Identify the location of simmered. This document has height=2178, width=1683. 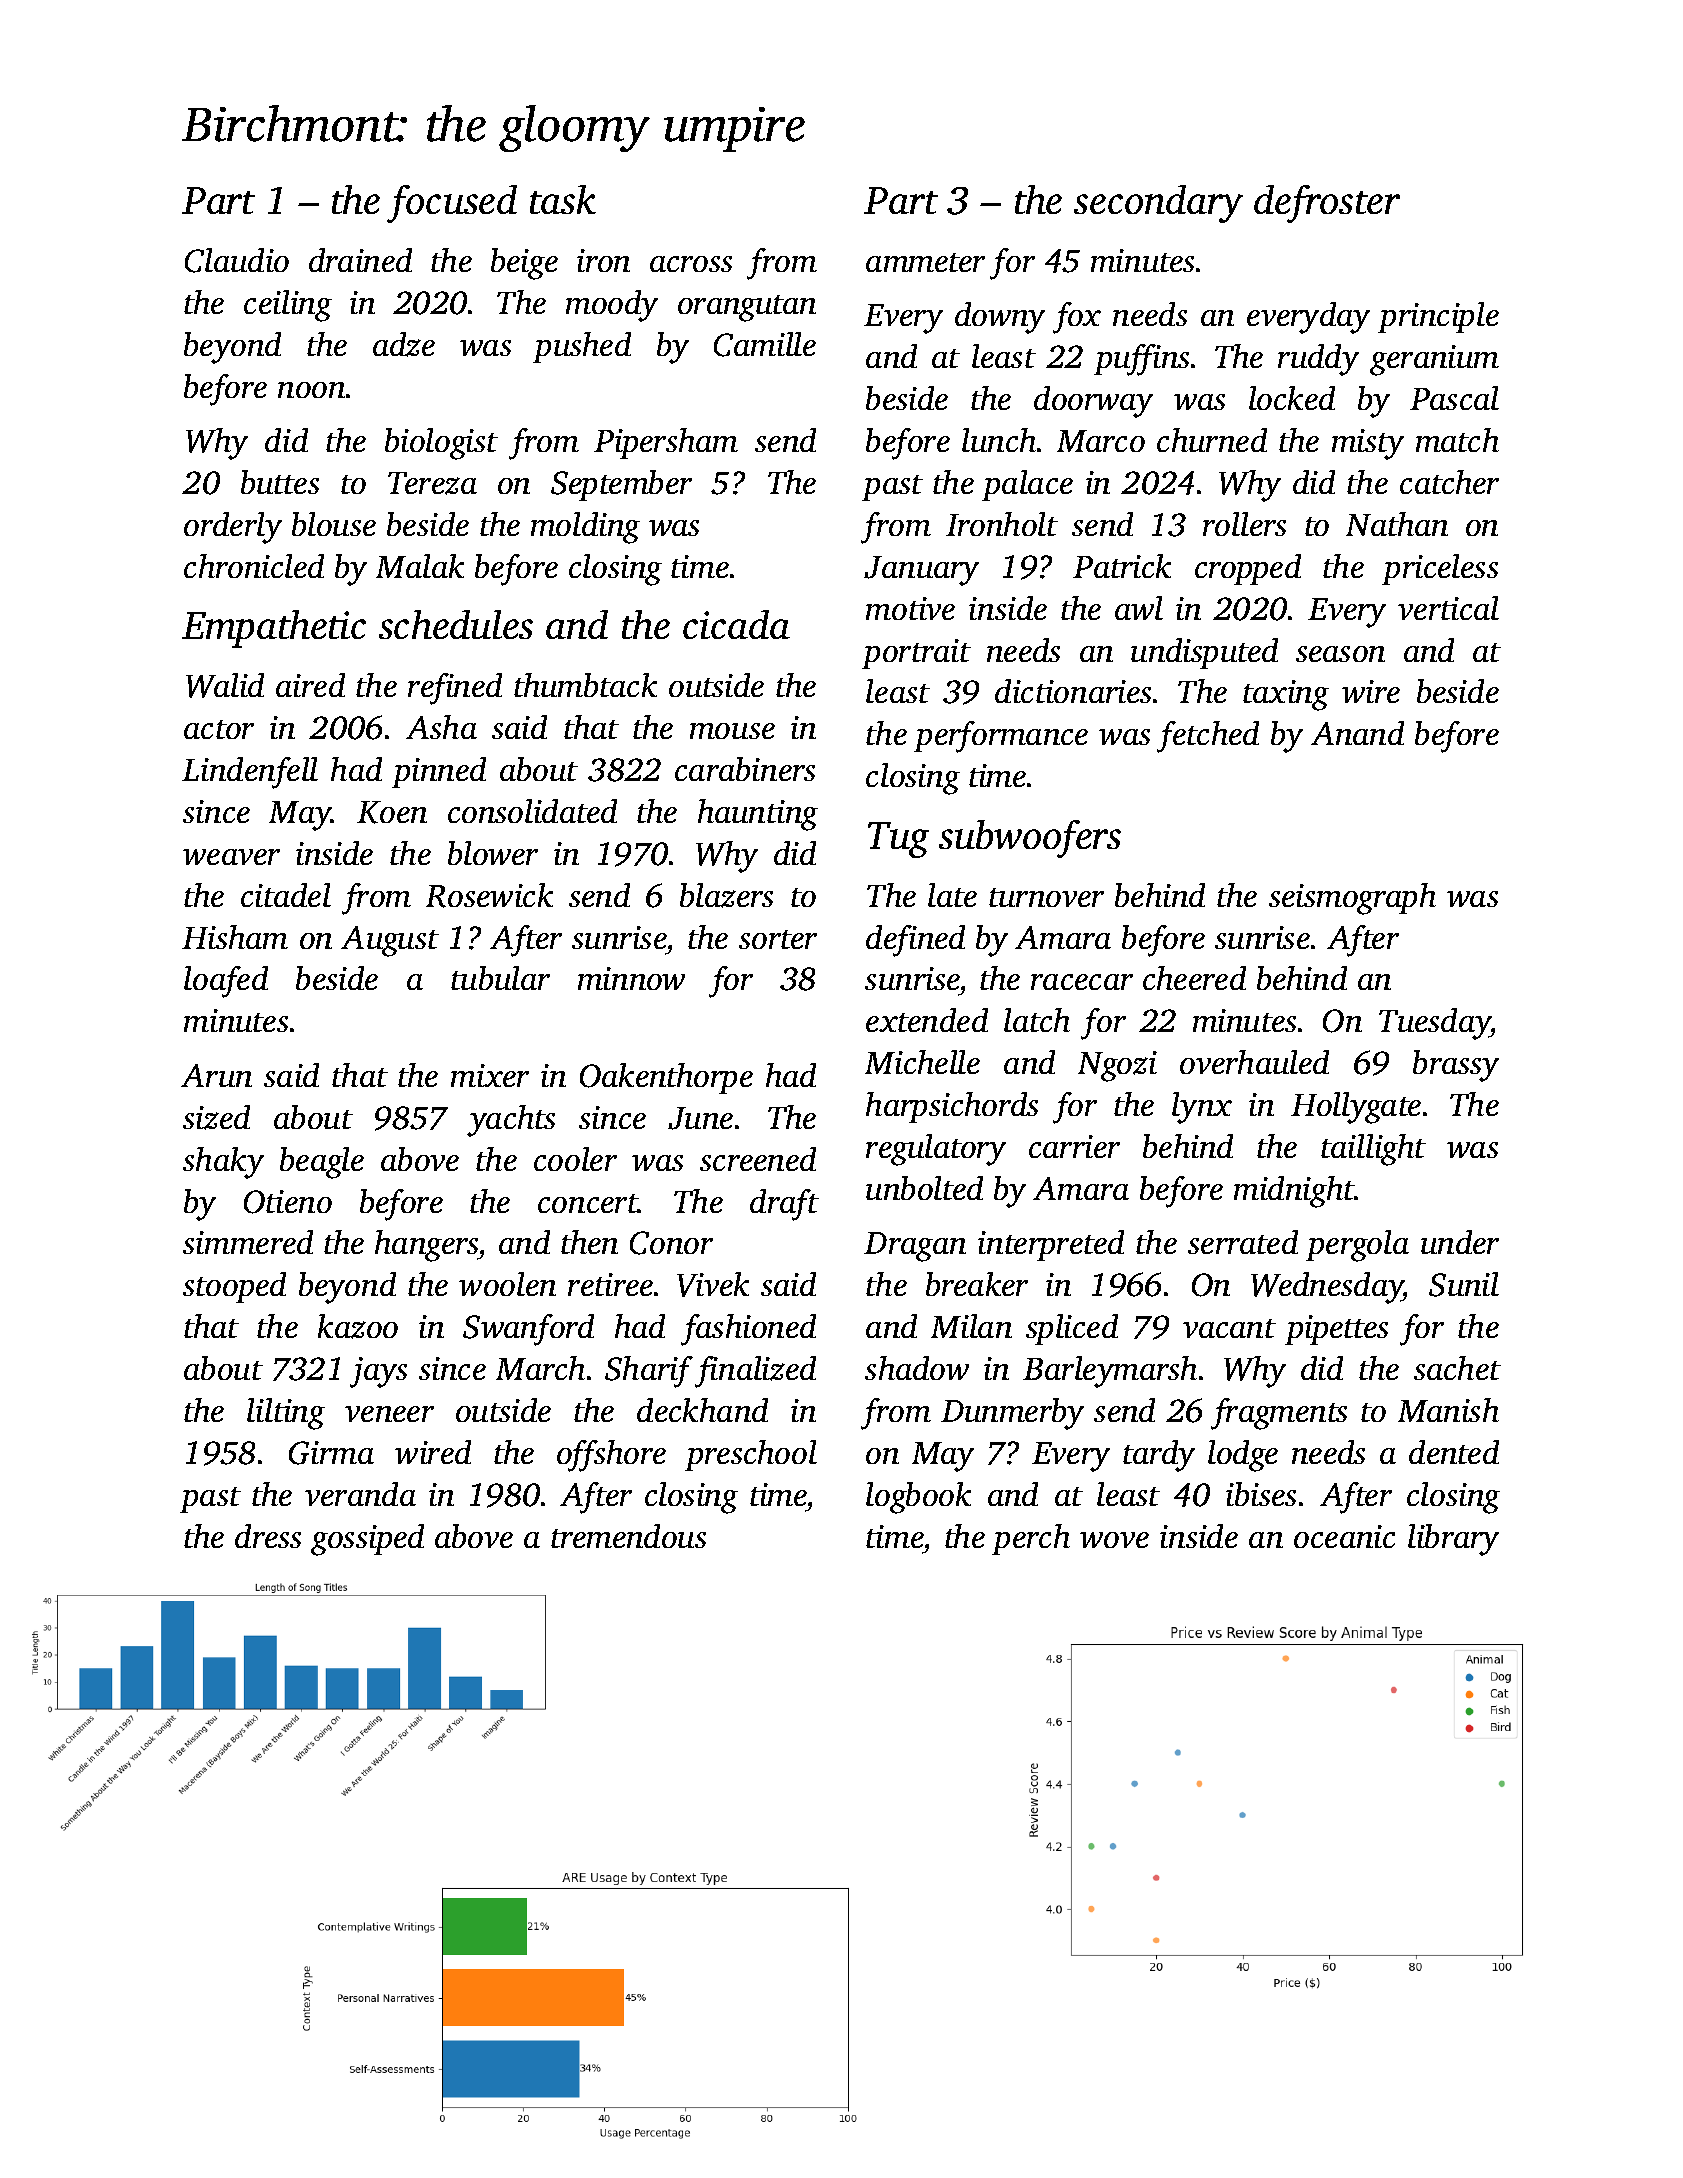
(248, 1242).
